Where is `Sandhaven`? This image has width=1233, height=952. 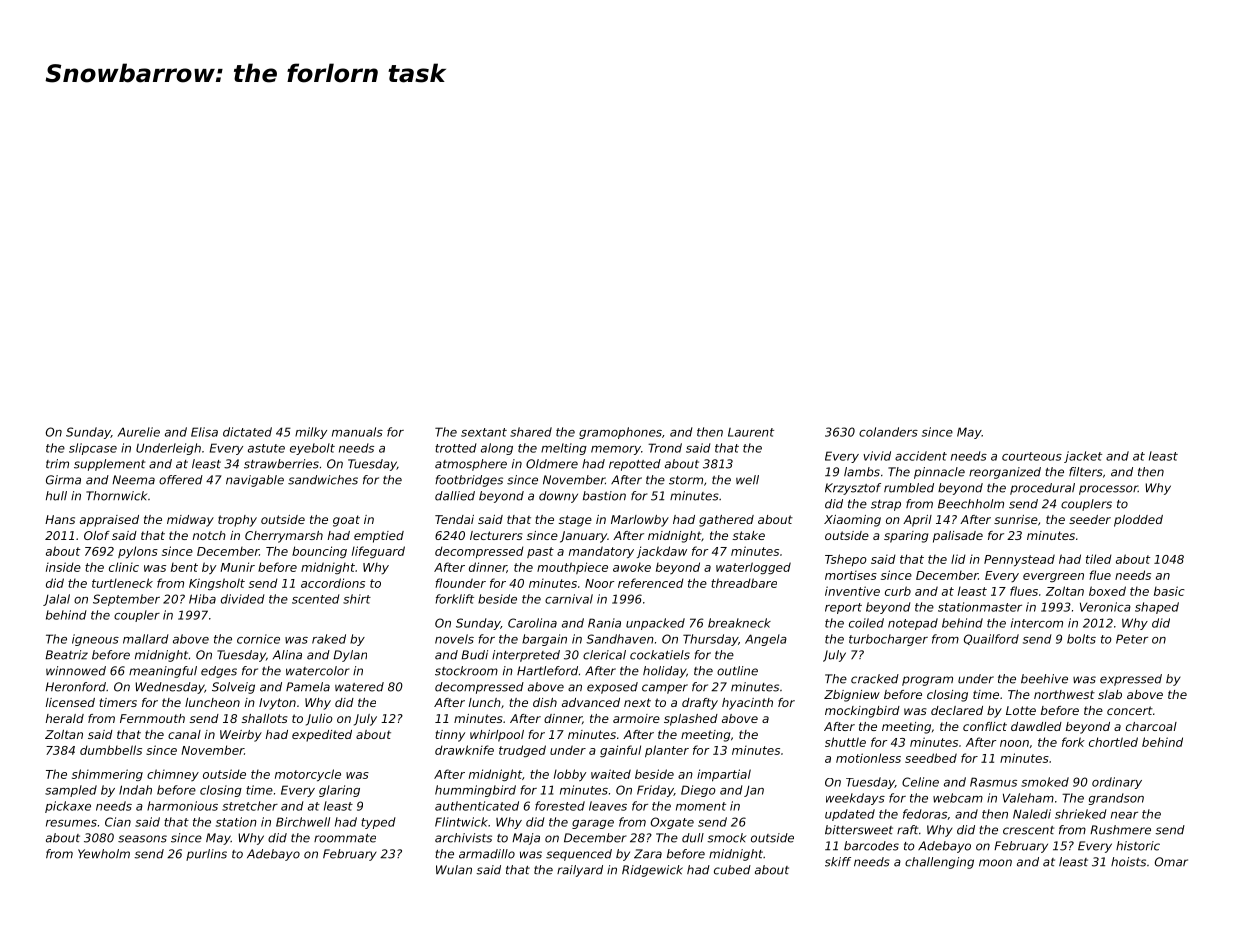 Sandhaven is located at coordinates (620, 639).
